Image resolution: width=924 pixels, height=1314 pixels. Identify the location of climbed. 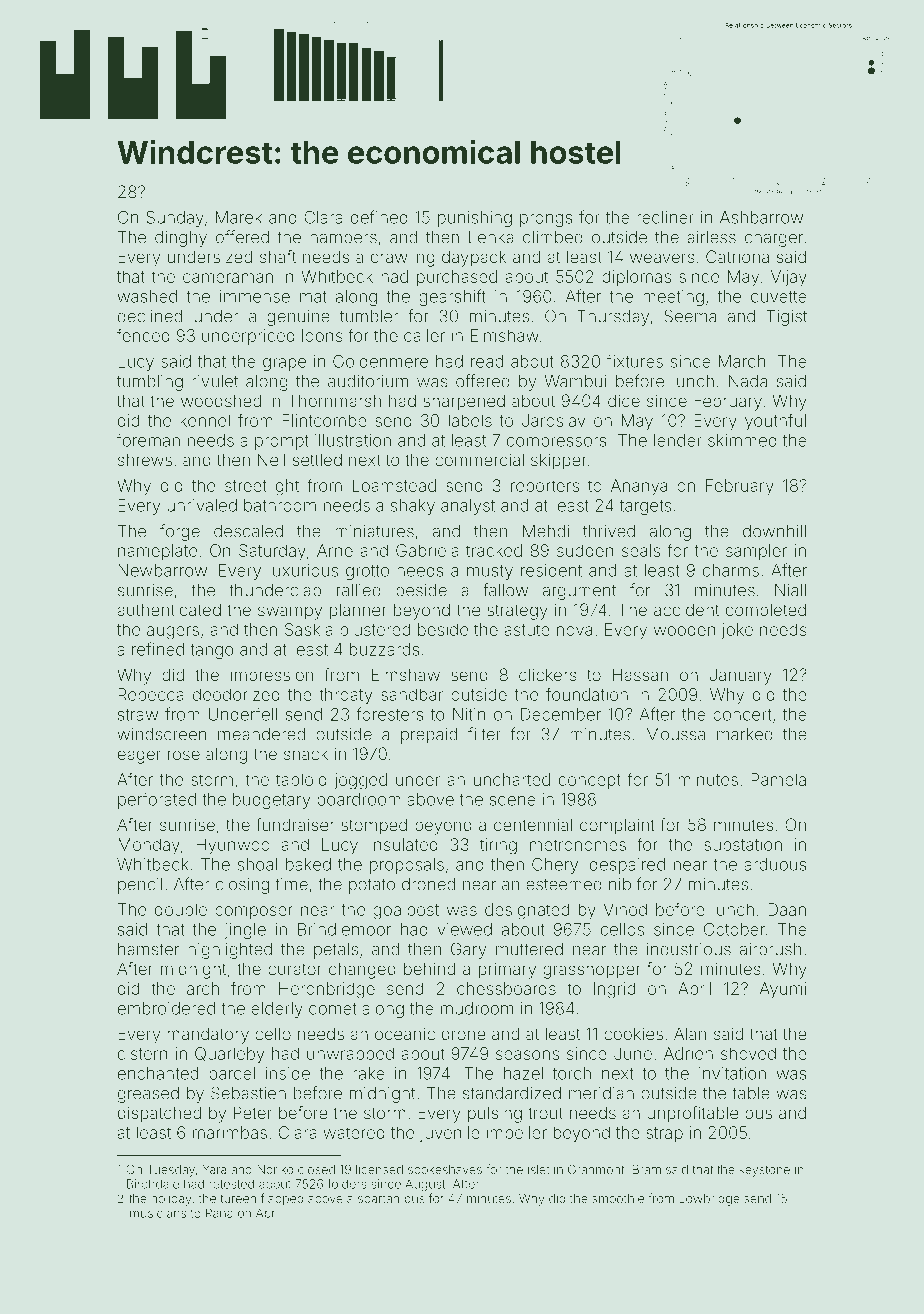
(553, 237).
